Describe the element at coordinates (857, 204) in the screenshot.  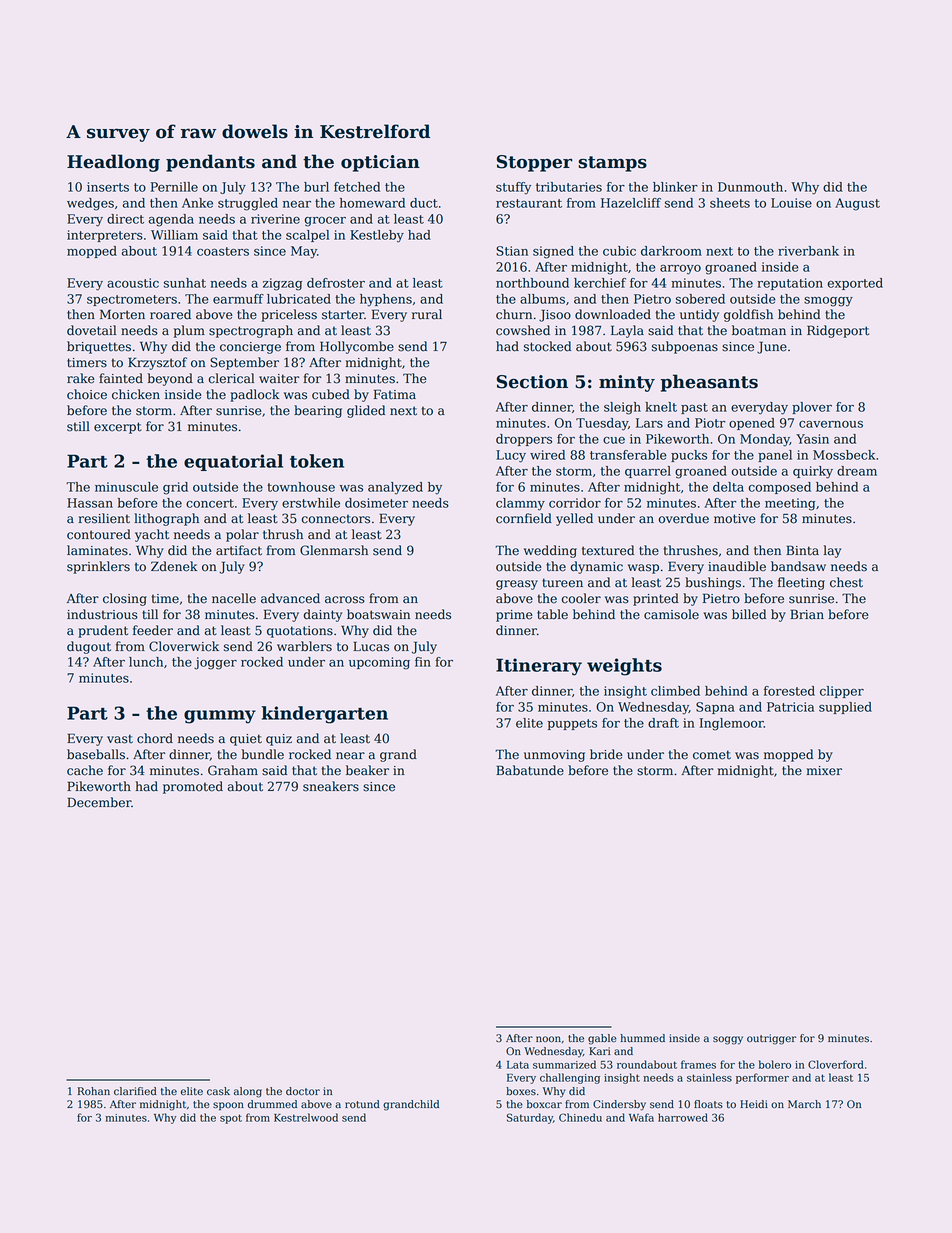
I see `August` at that location.
